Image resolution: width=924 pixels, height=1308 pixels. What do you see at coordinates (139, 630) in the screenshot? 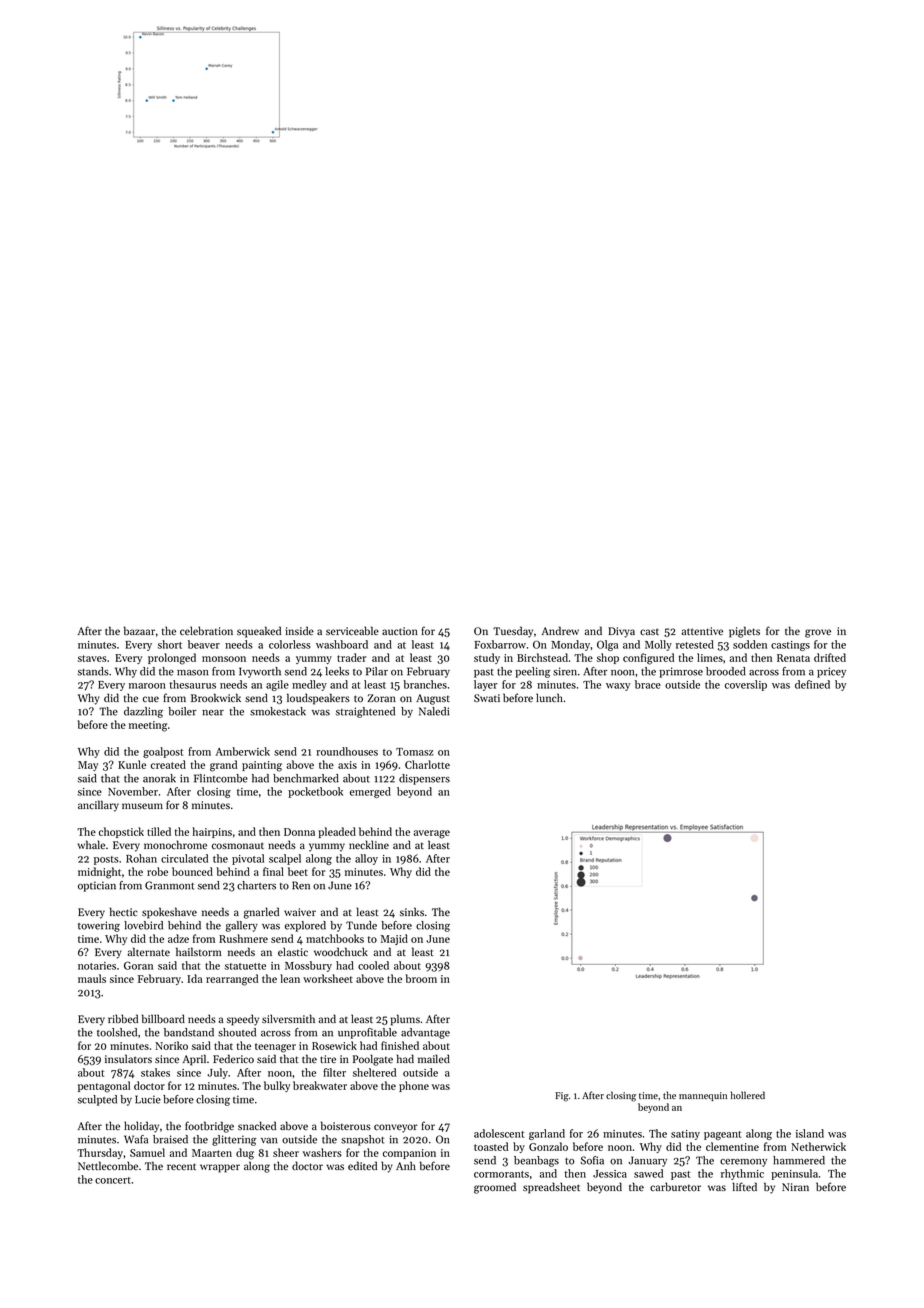
I see `bazaar` at bounding box center [139, 630].
